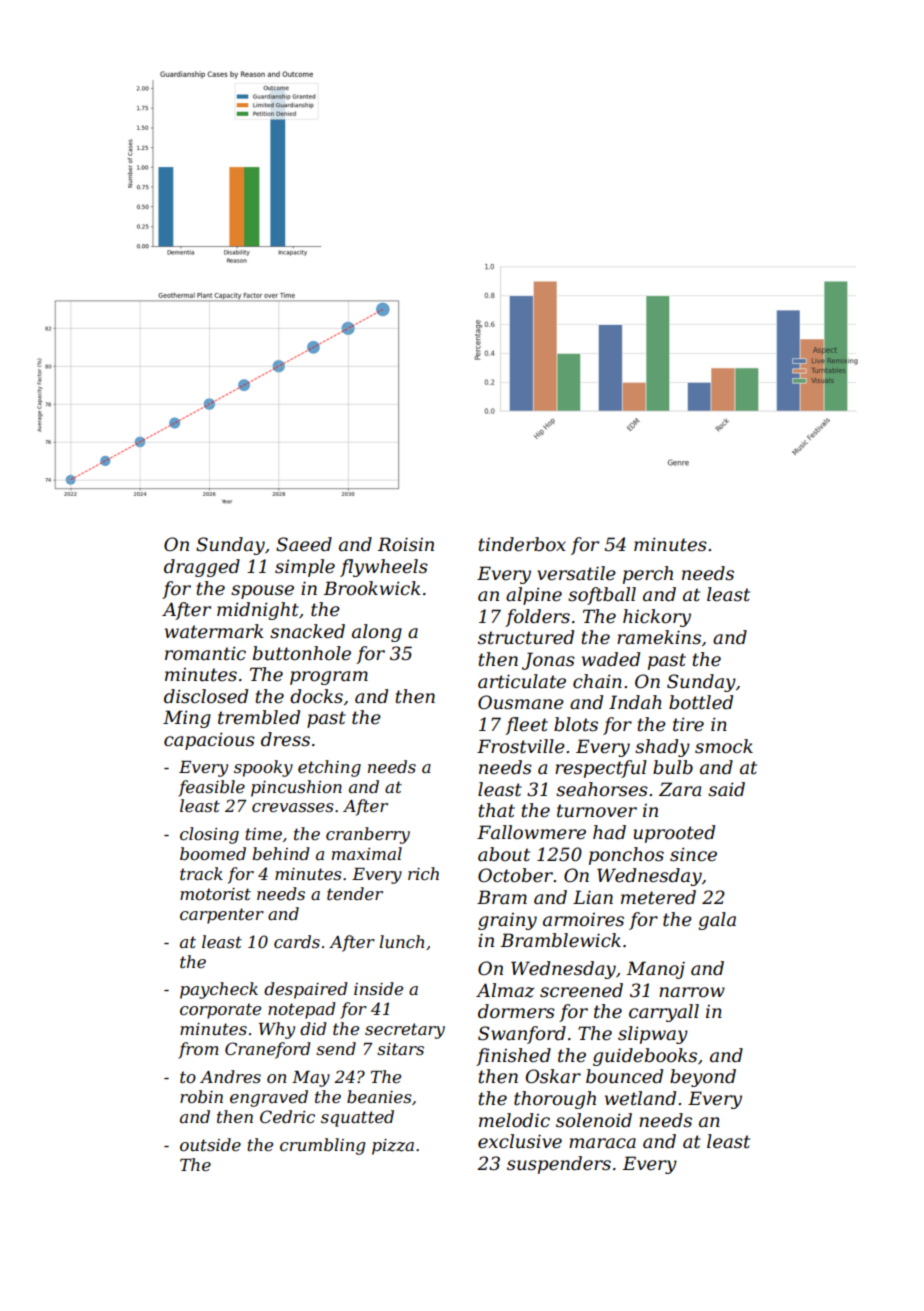 The height and width of the screenshot is (1311, 924). Describe the element at coordinates (280, 853) in the screenshot. I see `behind` at that location.
